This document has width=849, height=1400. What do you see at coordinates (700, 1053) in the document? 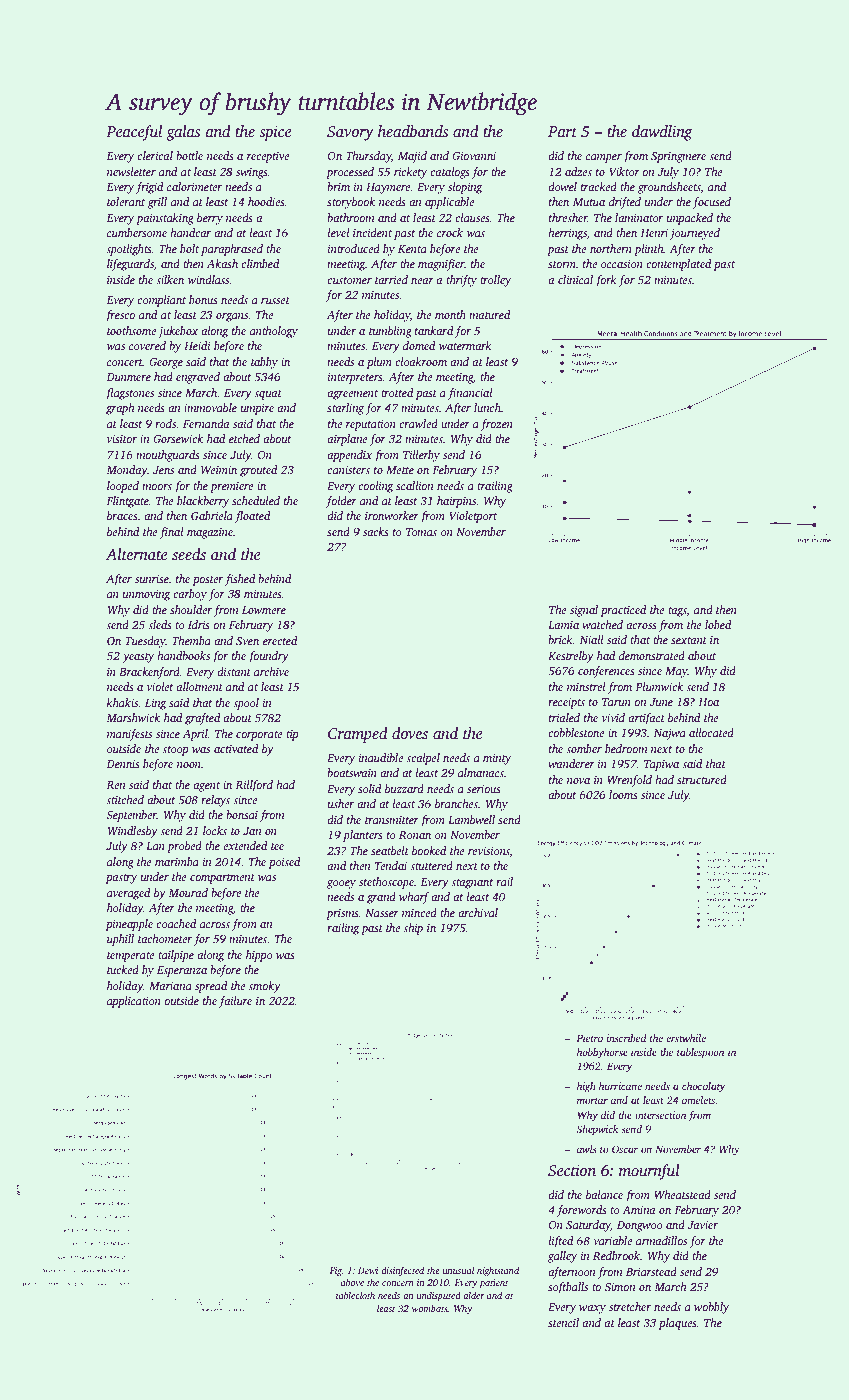
I see `tablespoon` at bounding box center [700, 1053].
